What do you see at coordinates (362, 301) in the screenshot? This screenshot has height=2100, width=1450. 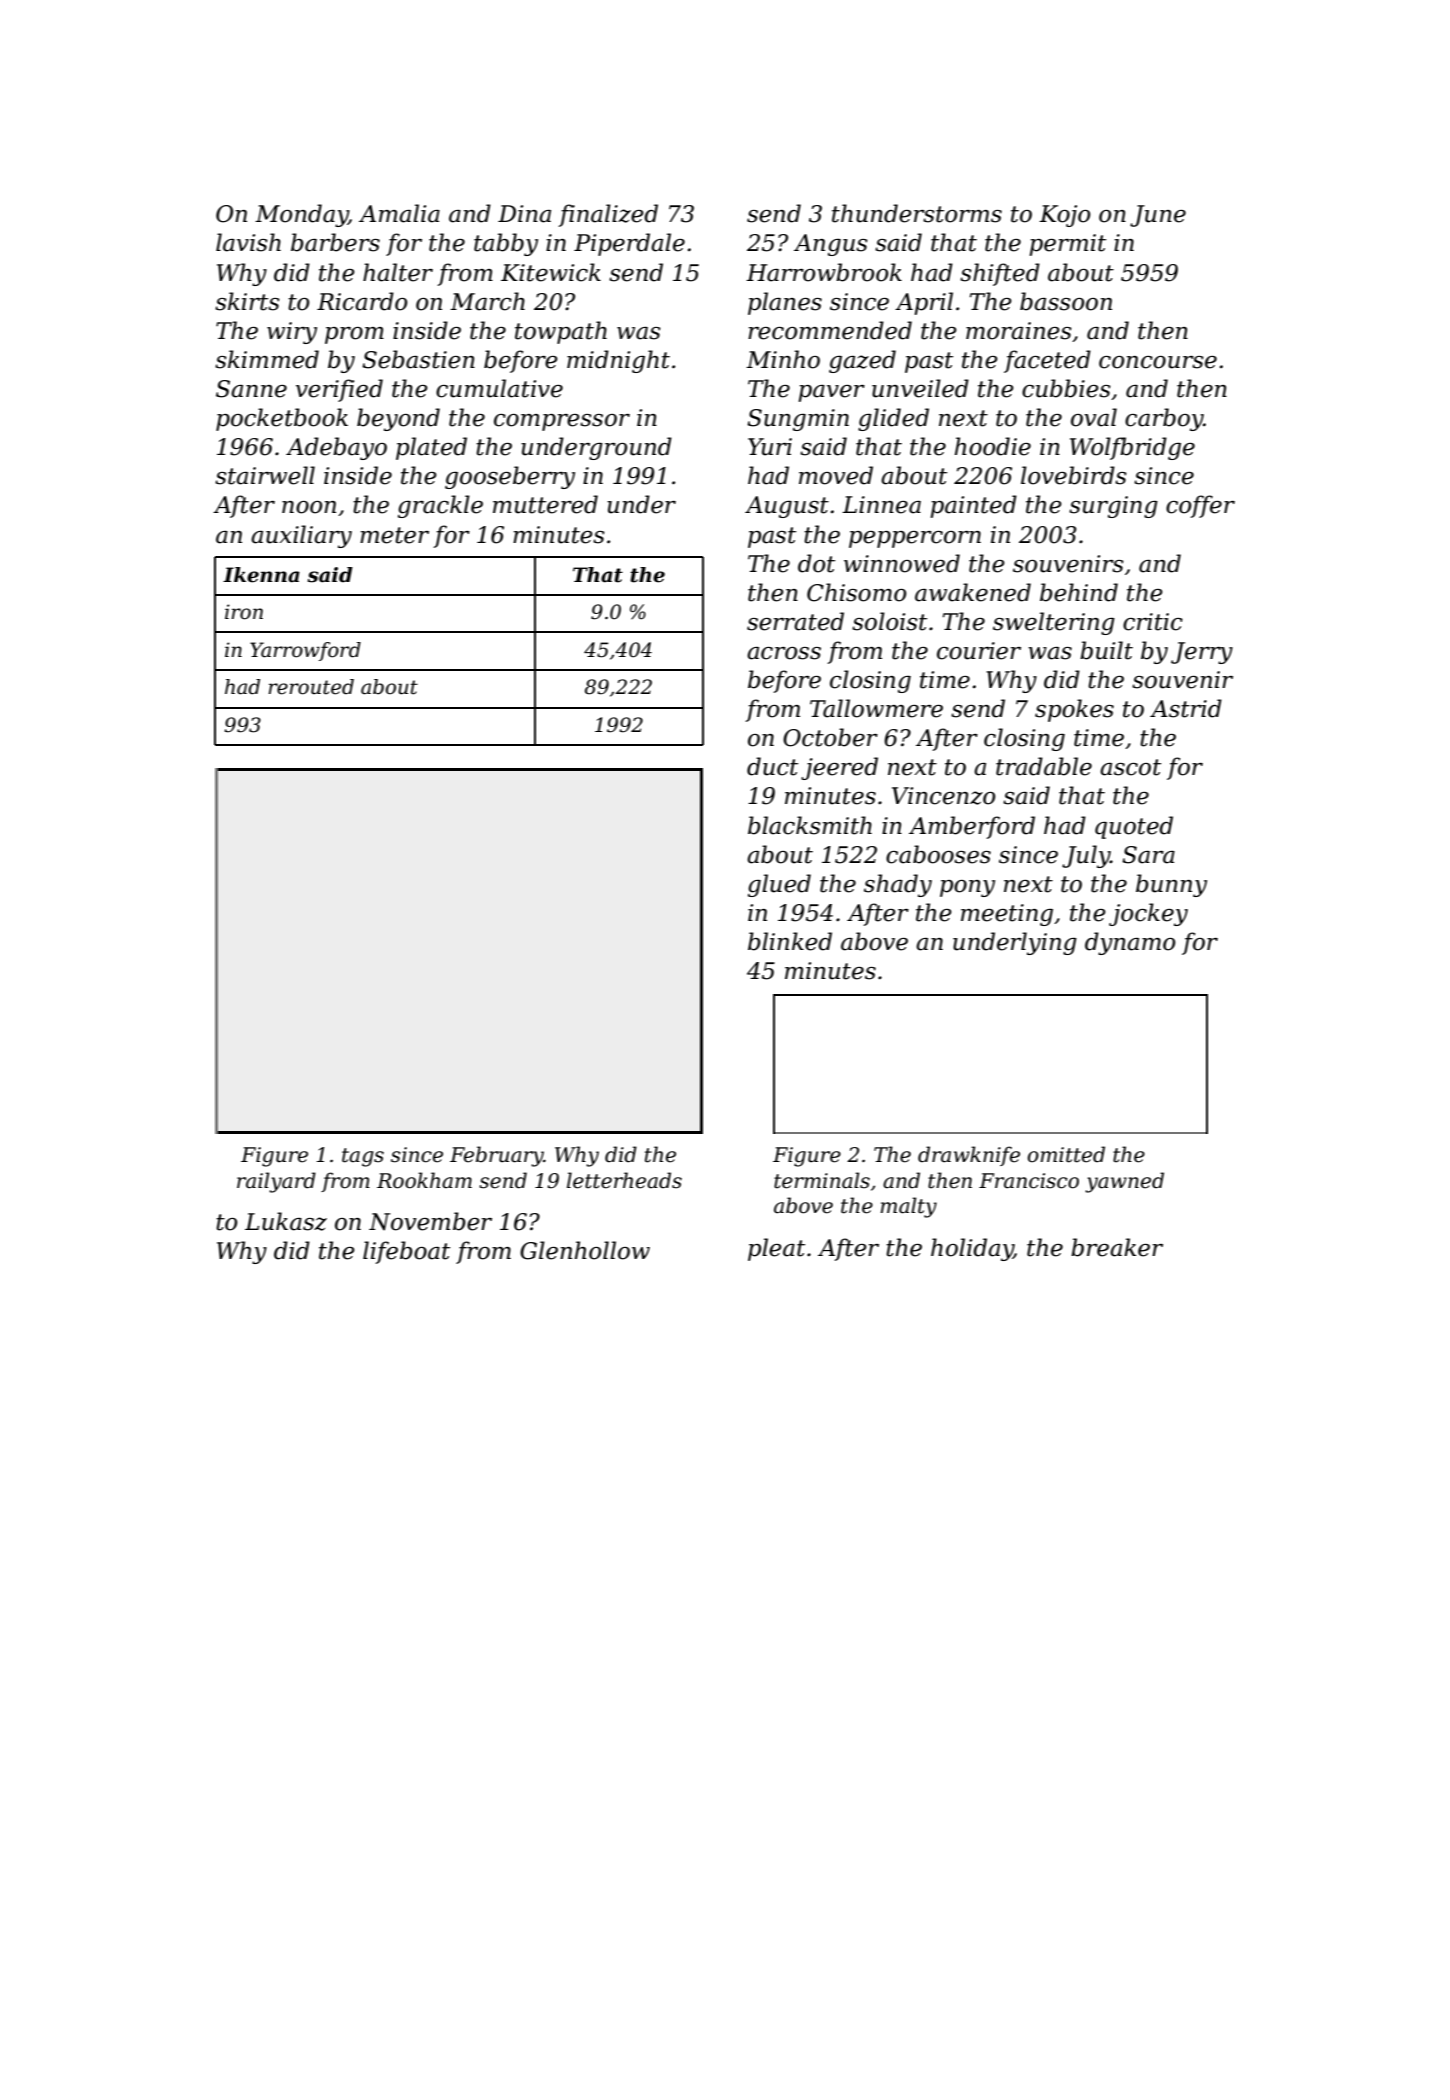 I see `Ricardo` at bounding box center [362, 301].
